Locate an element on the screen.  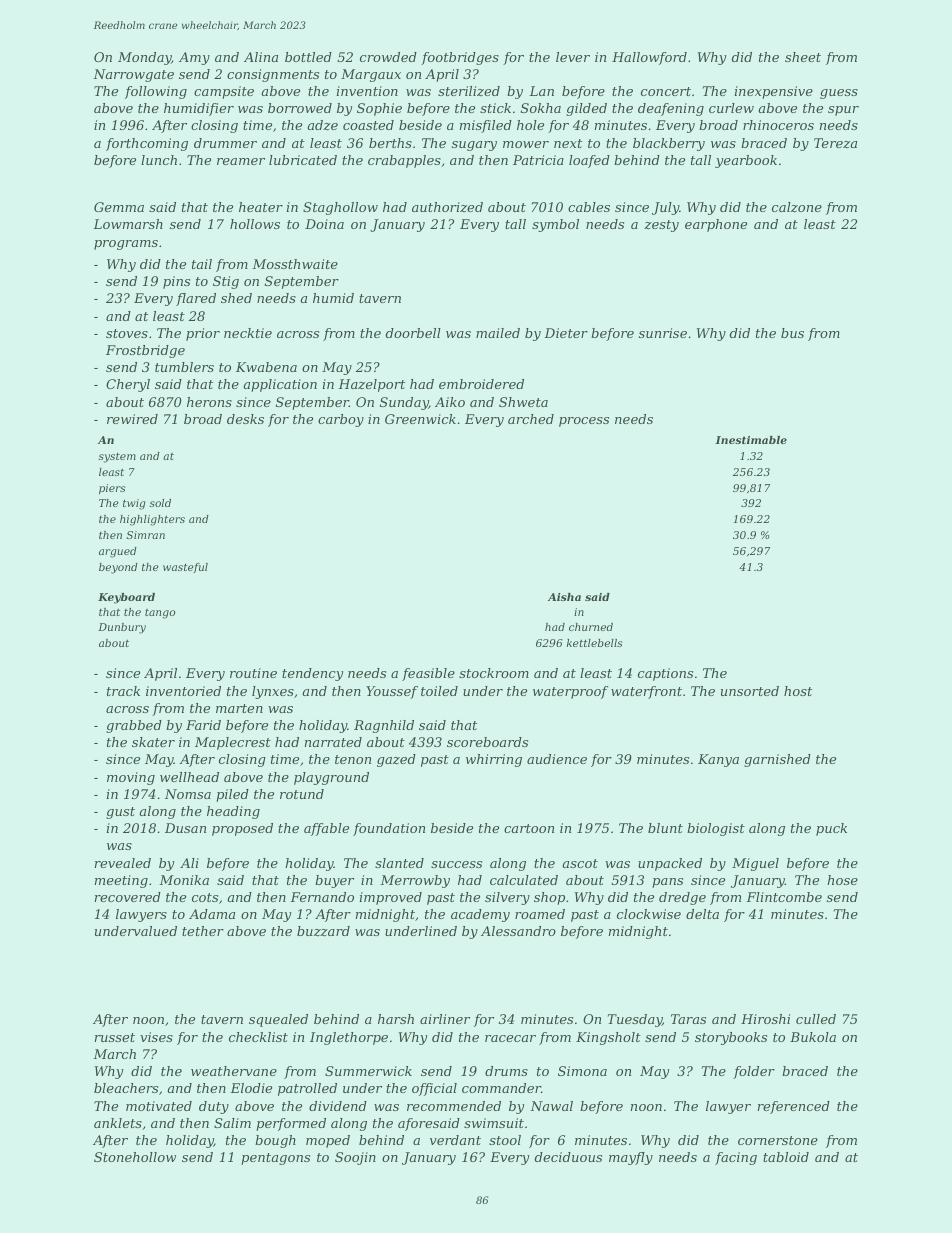
system is located at coordinates (117, 458).
